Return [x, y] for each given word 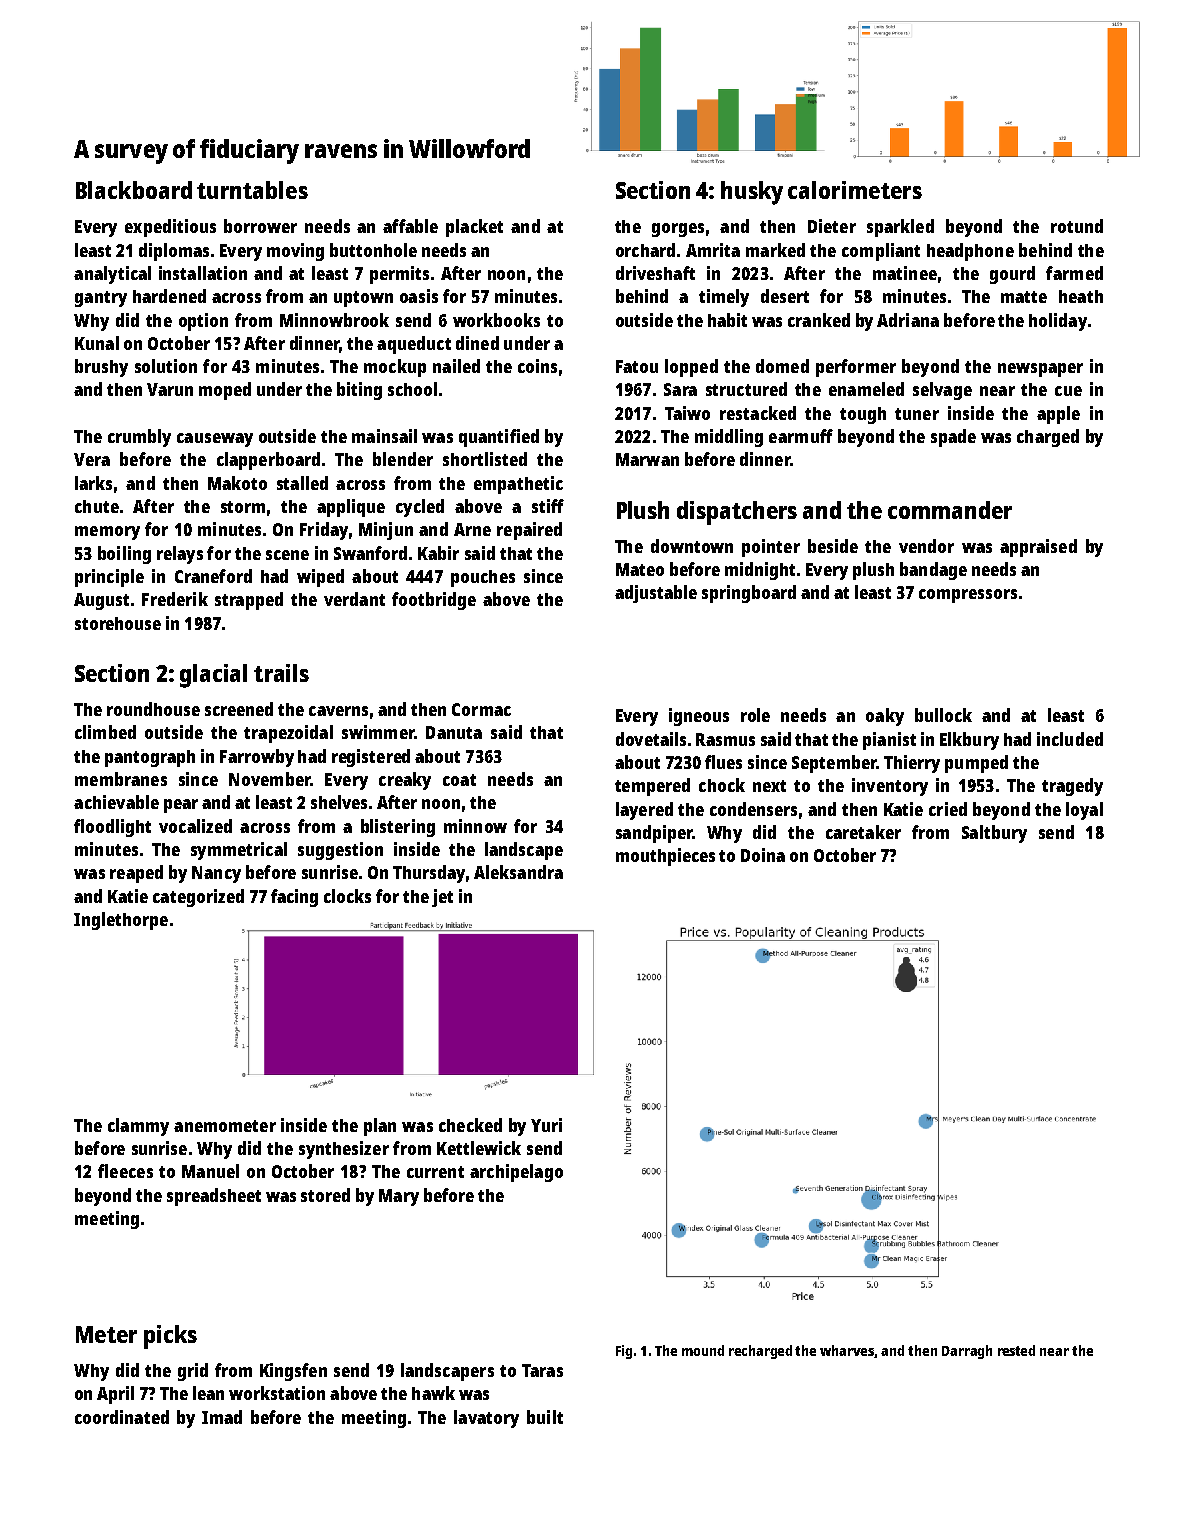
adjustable [656, 594]
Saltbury [994, 834]
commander [950, 510]
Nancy [216, 874]
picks [170, 1337]
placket [474, 228]
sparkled [900, 228]
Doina [763, 855]
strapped [249, 601]
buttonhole [373, 250]
